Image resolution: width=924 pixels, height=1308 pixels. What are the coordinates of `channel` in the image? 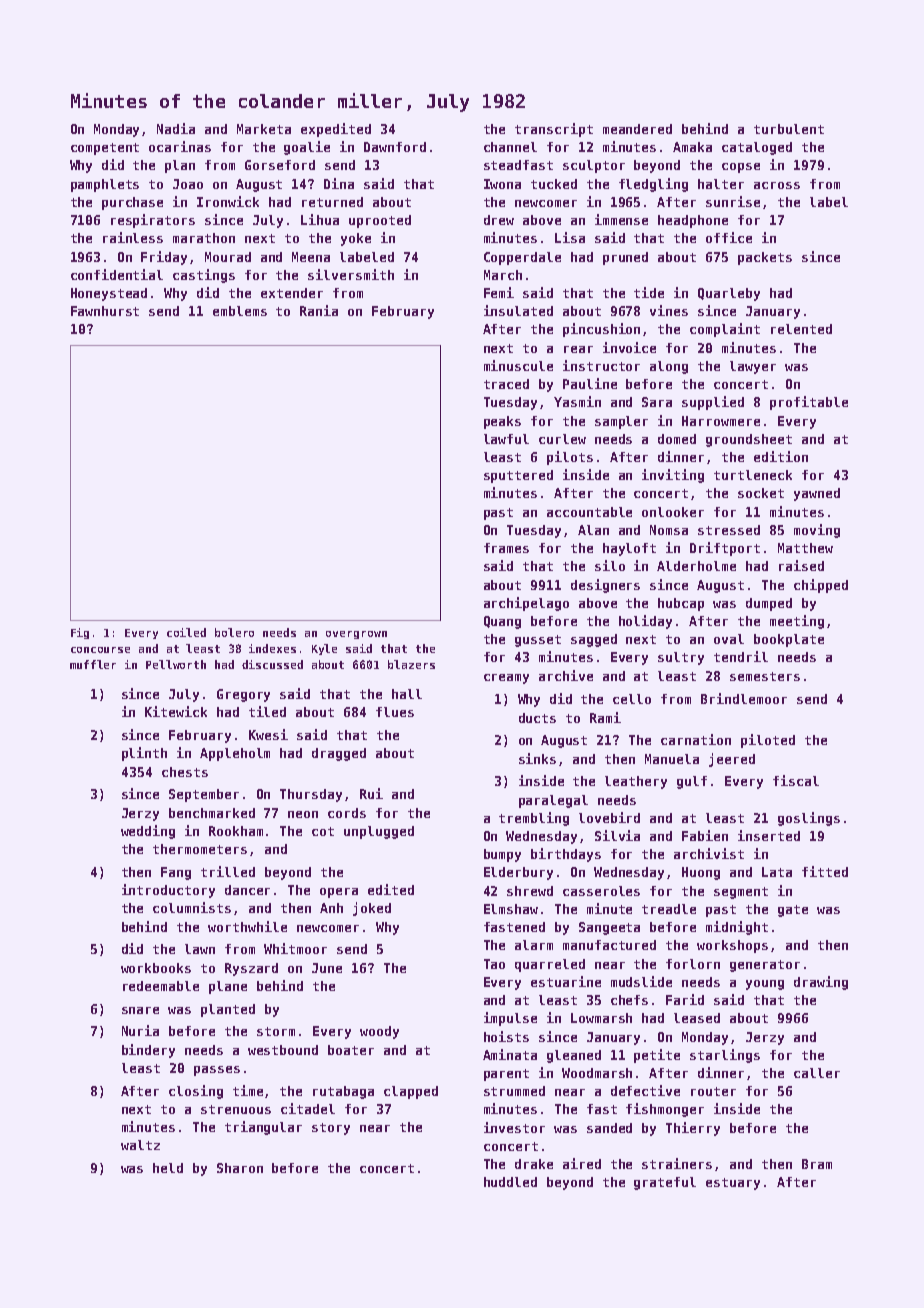 It's located at (510, 147).
